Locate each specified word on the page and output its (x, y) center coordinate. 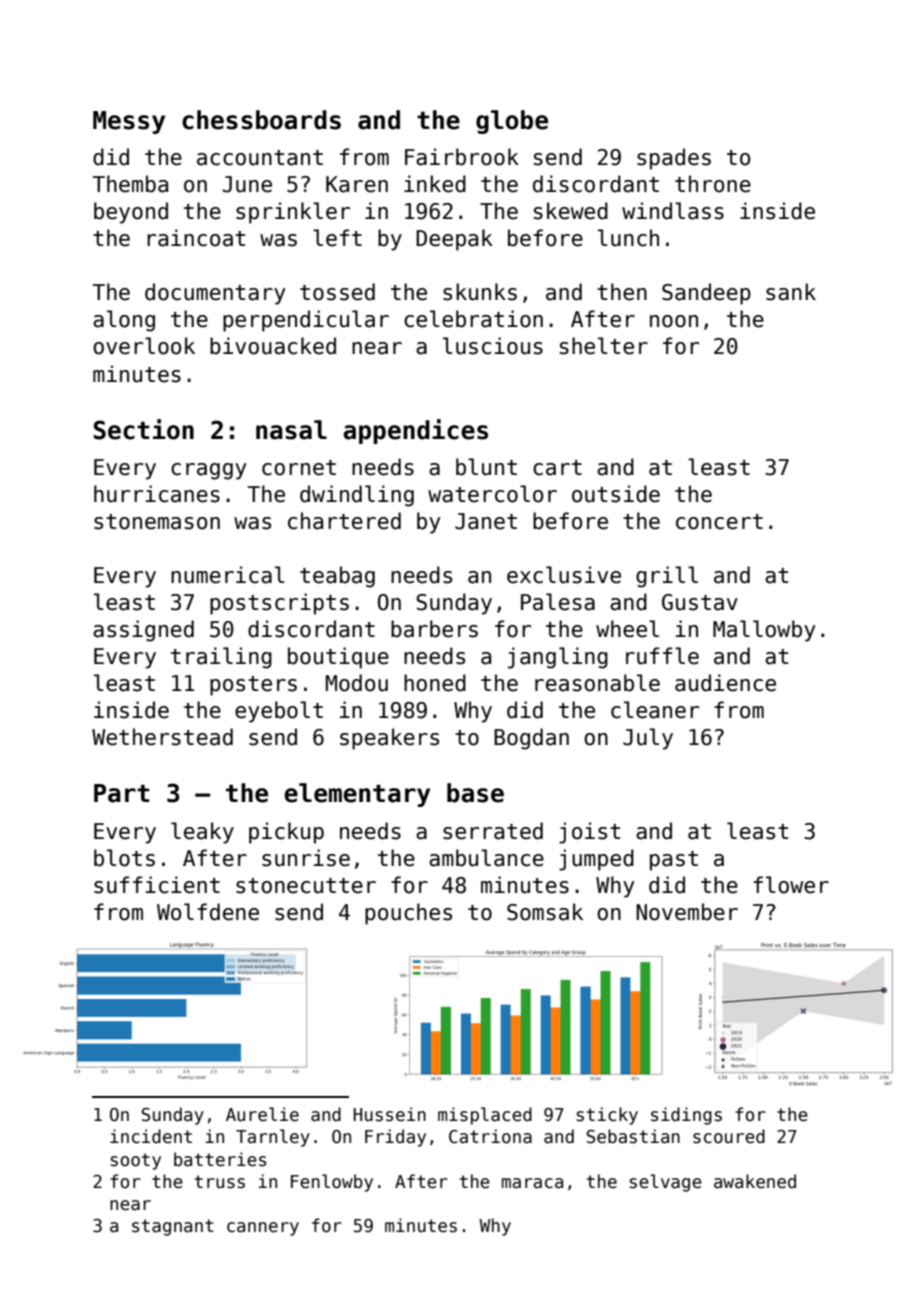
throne (713, 184)
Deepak (454, 240)
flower (791, 885)
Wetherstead (162, 737)
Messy (129, 122)
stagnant (173, 1227)
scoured (729, 1136)
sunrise (306, 858)
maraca (532, 1183)
